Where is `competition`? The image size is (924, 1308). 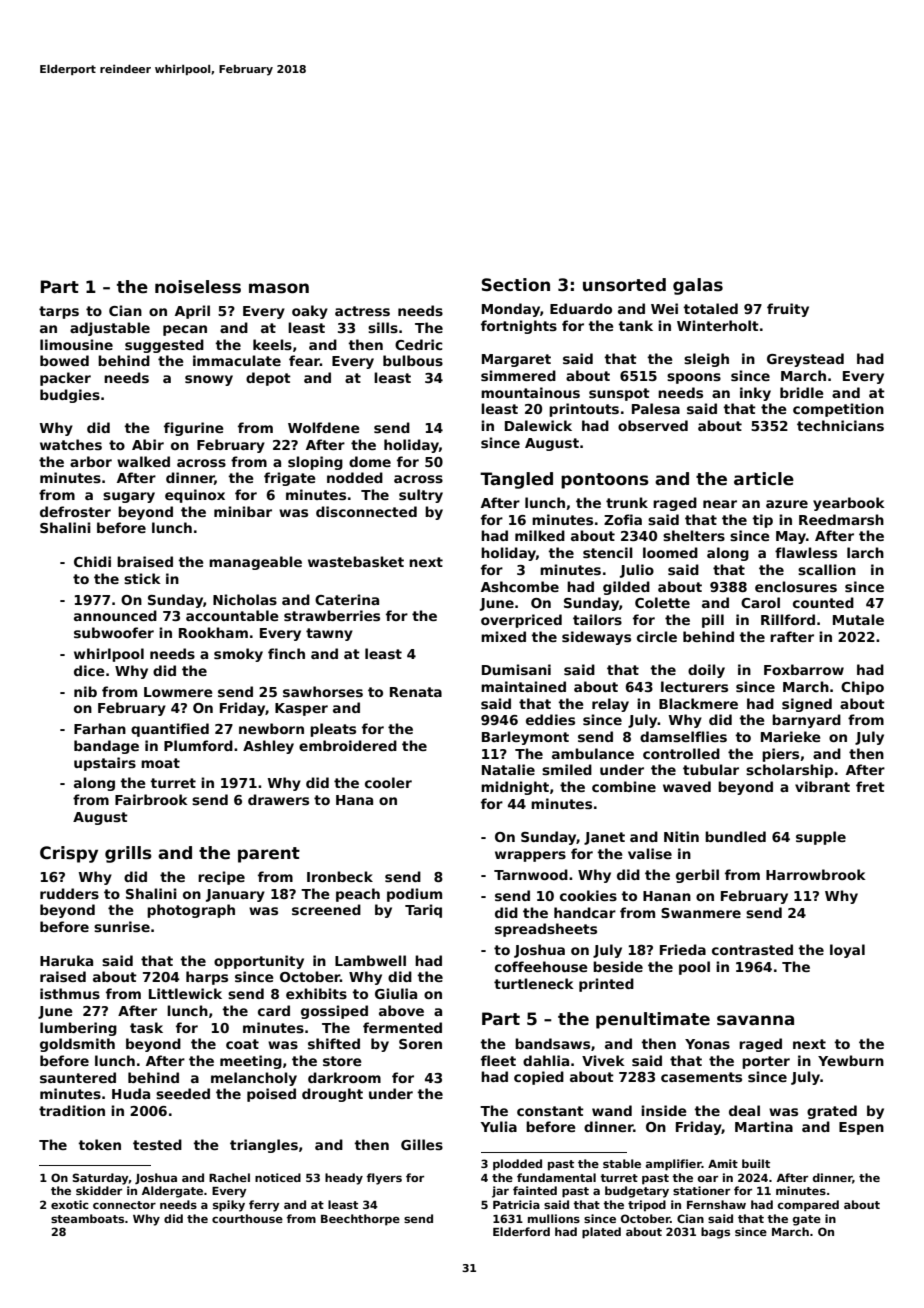 competition is located at coordinates (838, 410).
